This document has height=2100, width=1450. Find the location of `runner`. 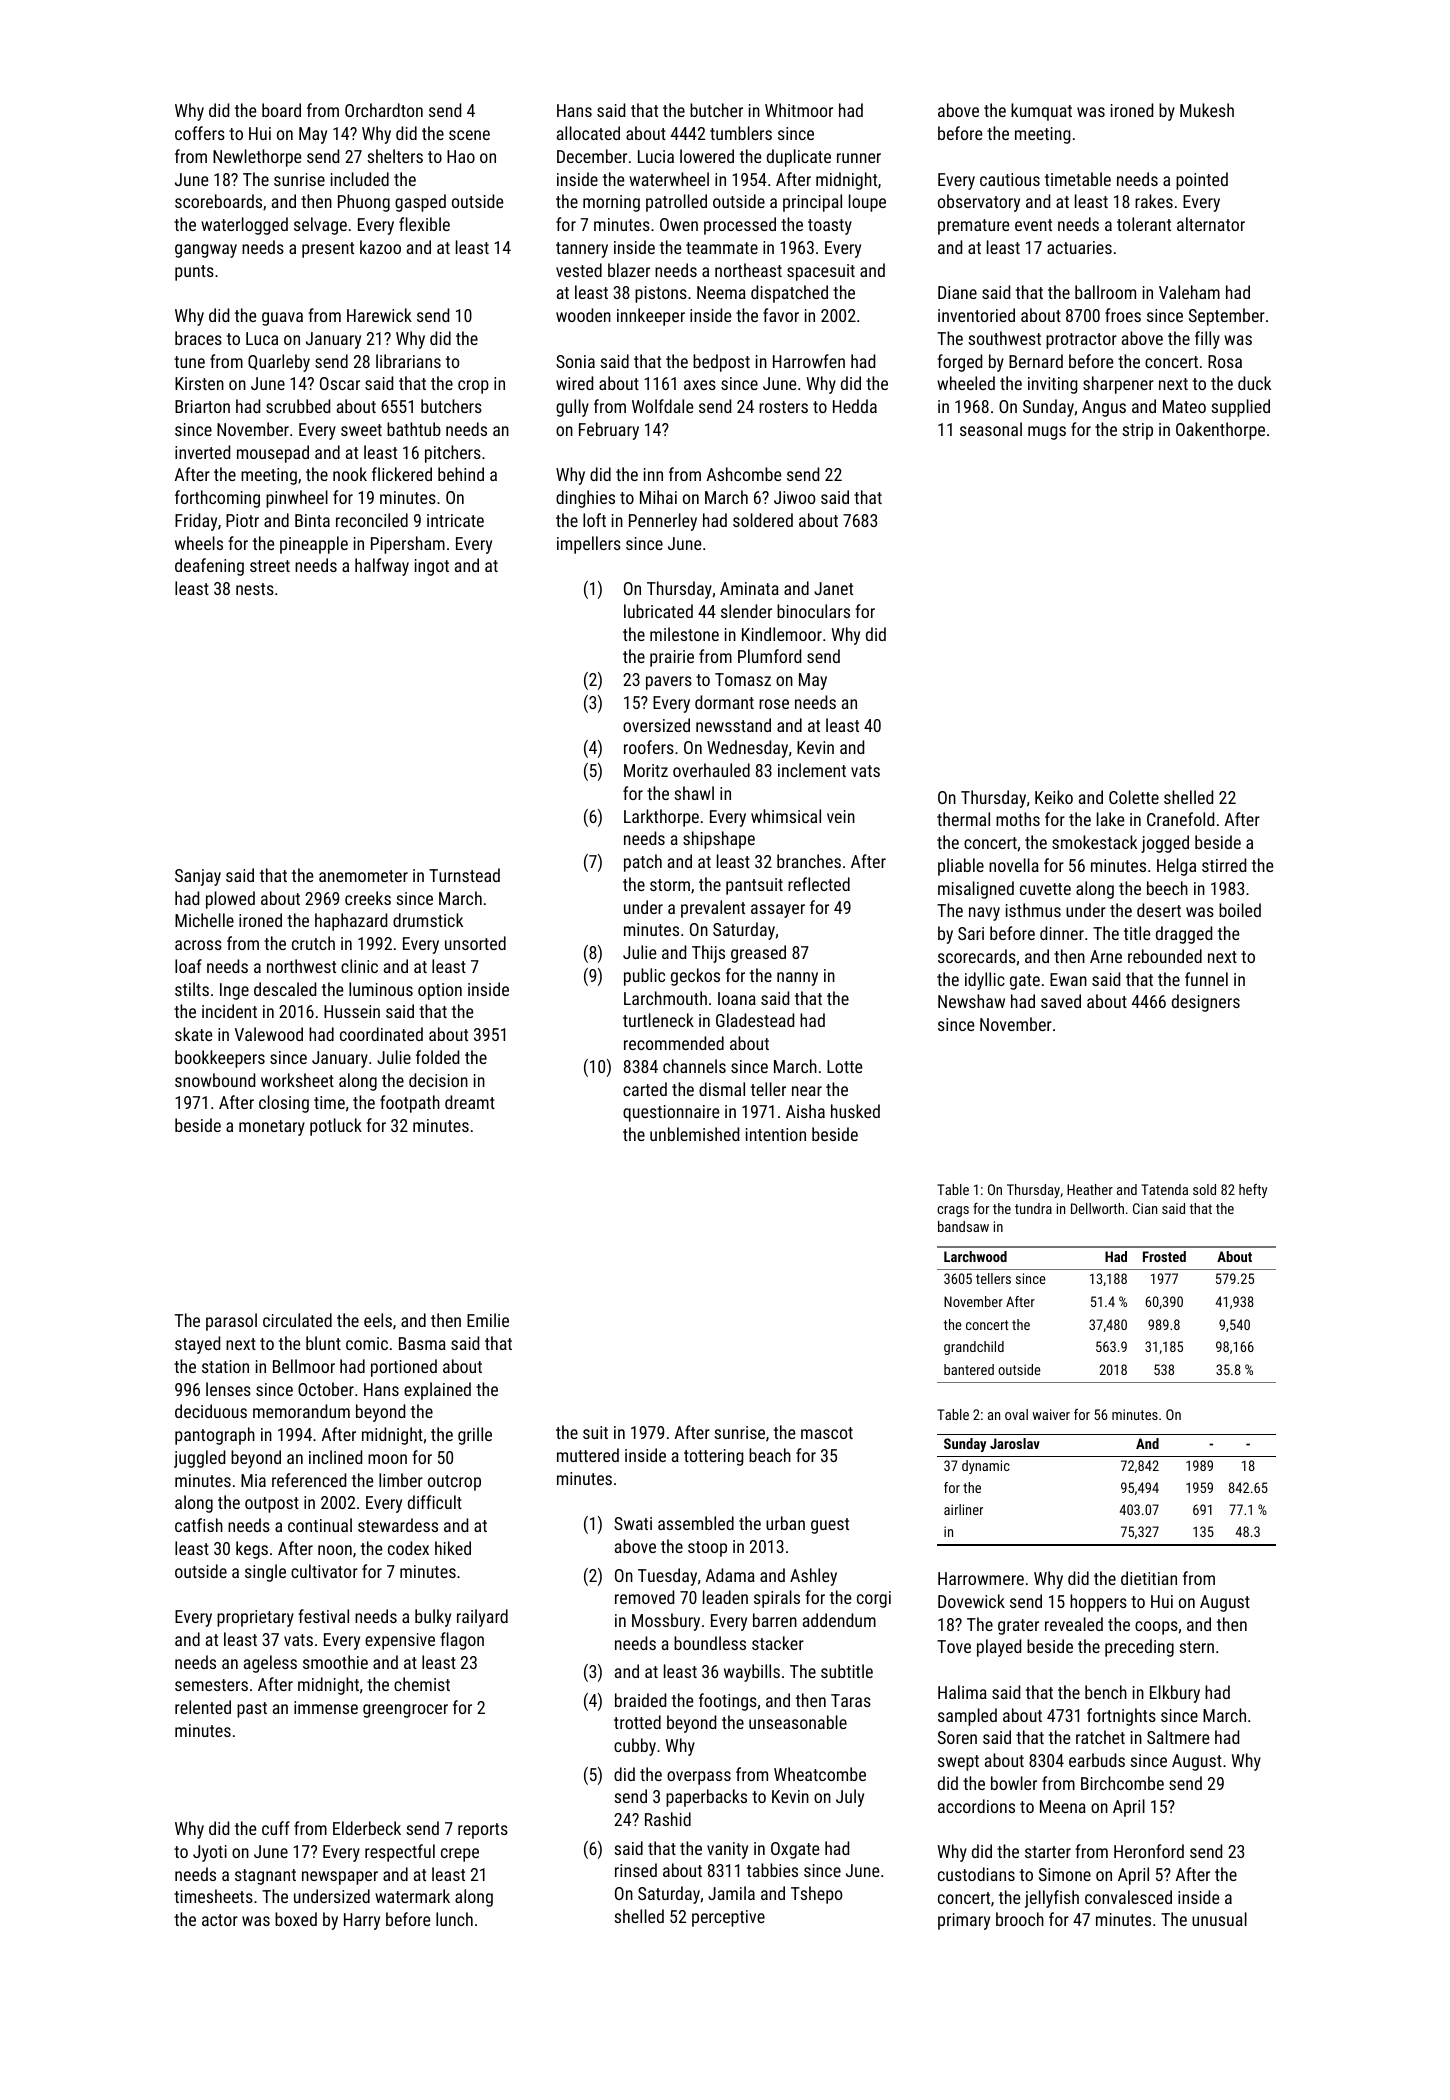

runner is located at coordinates (859, 158).
